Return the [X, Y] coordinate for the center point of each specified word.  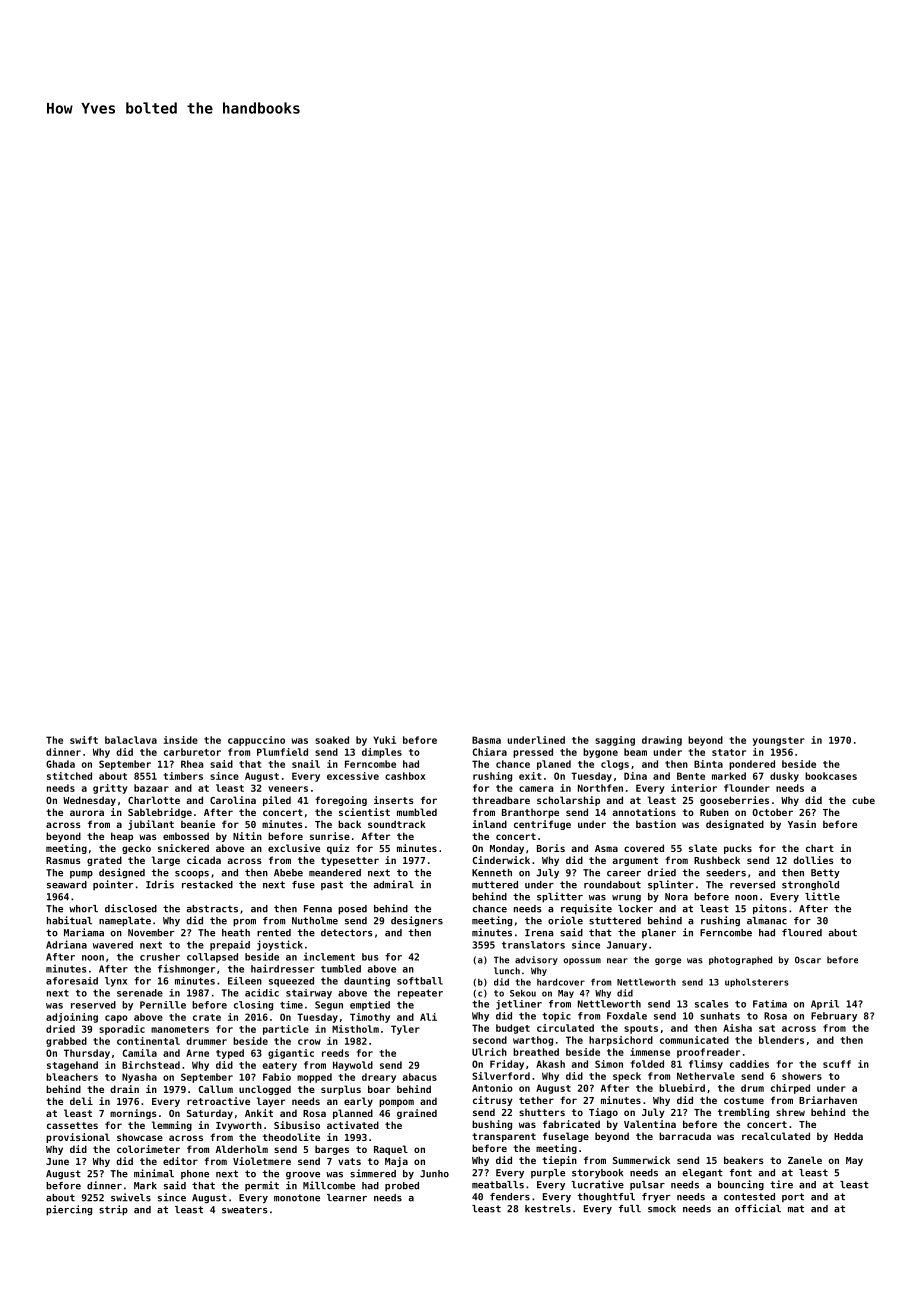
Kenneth [492, 873]
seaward [67, 885]
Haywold [353, 1066]
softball [420, 981]
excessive [353, 776]
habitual [69, 920]
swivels [131, 1197]
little [822, 896]
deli [81, 1101]
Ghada [60, 764]
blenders [781, 1040]
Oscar [808, 960]
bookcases [831, 776]
